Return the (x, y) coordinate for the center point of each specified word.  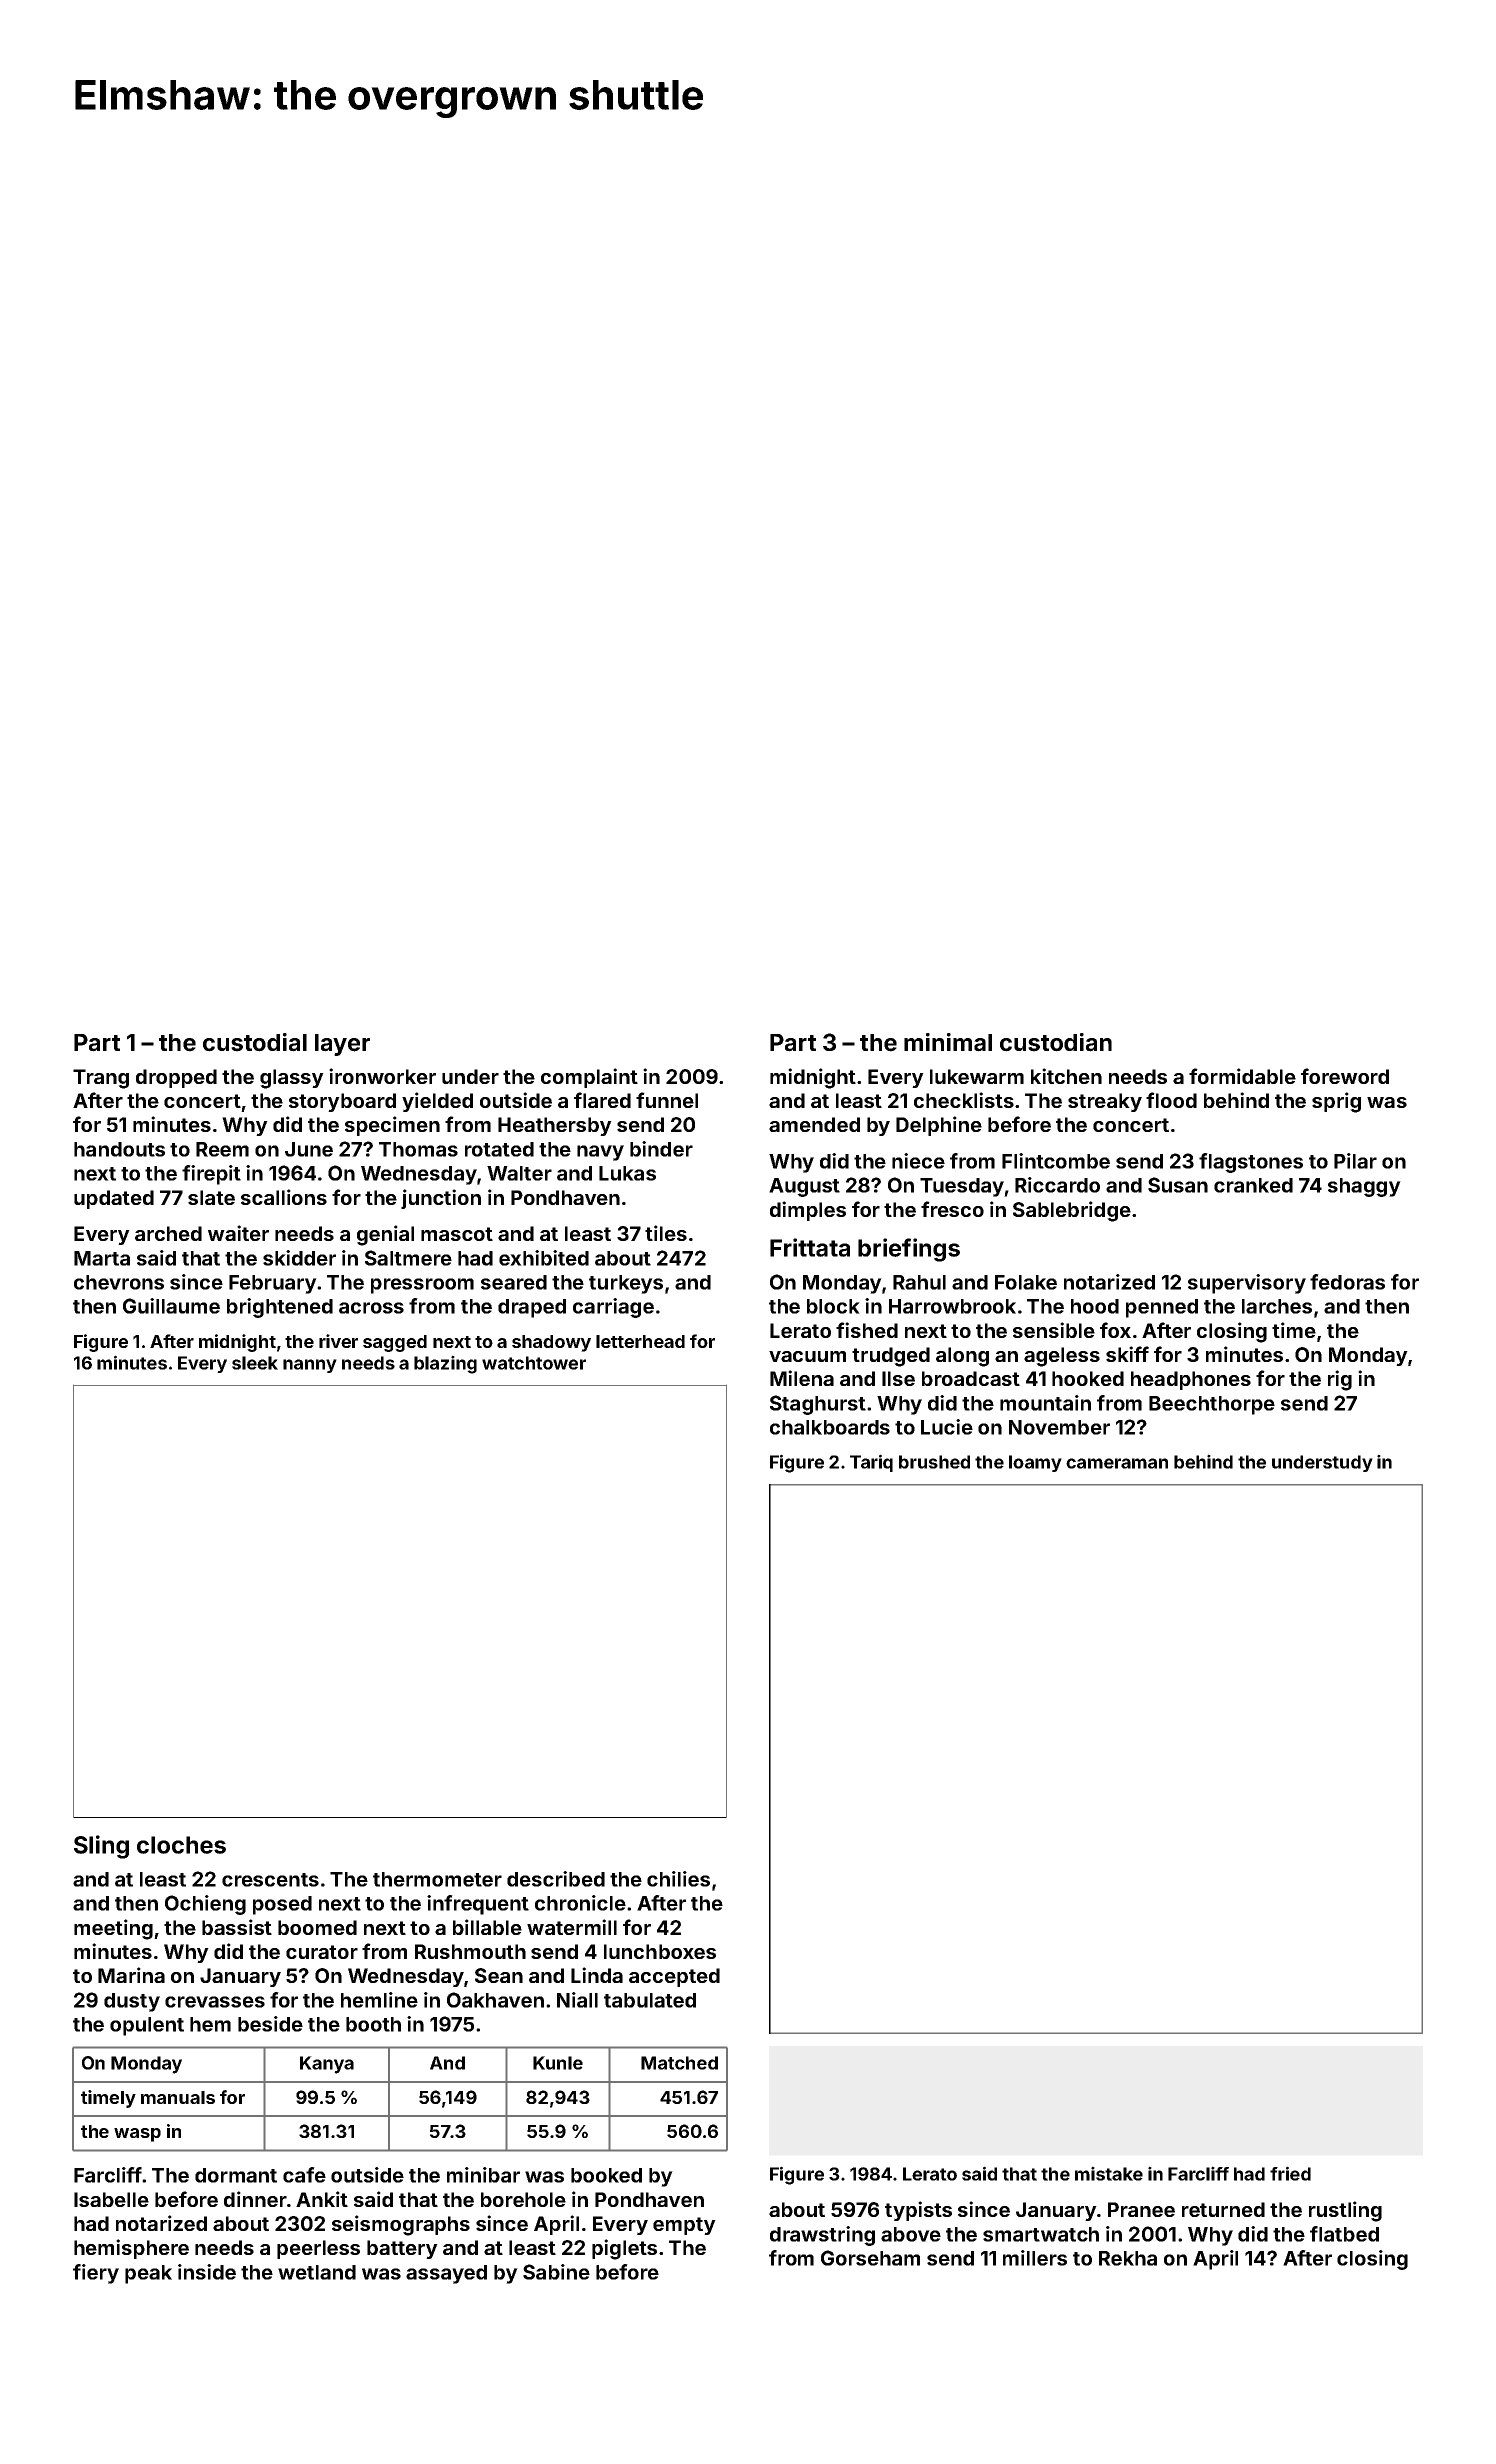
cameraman (1117, 1463)
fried (1290, 2173)
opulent (147, 2026)
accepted (674, 1977)
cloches (181, 1845)
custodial (255, 1042)
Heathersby (555, 1126)
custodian (1056, 1042)
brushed (934, 1462)
